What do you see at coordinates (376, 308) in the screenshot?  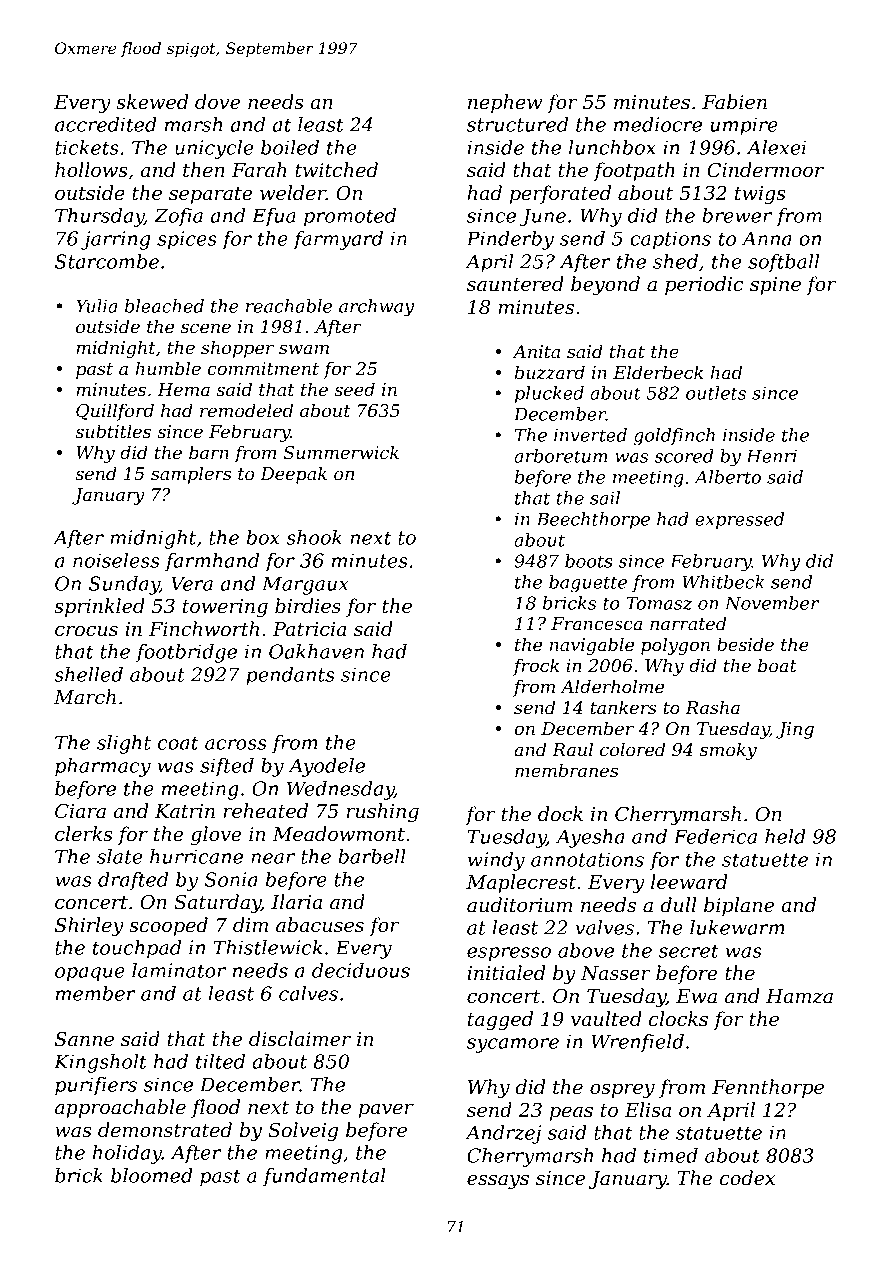 I see `archway` at bounding box center [376, 308].
